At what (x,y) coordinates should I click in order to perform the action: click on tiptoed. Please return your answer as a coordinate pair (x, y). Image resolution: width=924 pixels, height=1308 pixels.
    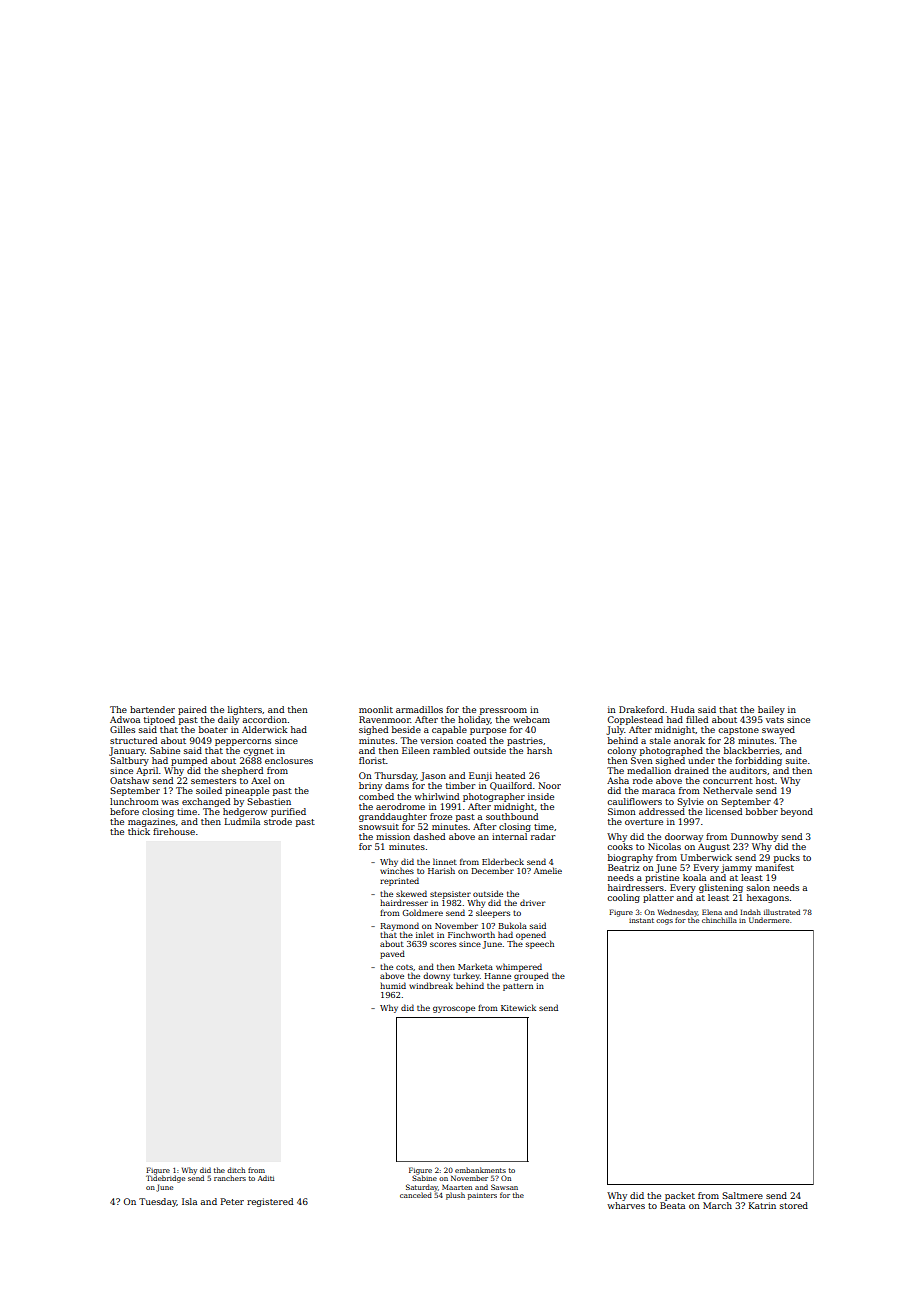
    Looking at the image, I should click on (159, 720).
